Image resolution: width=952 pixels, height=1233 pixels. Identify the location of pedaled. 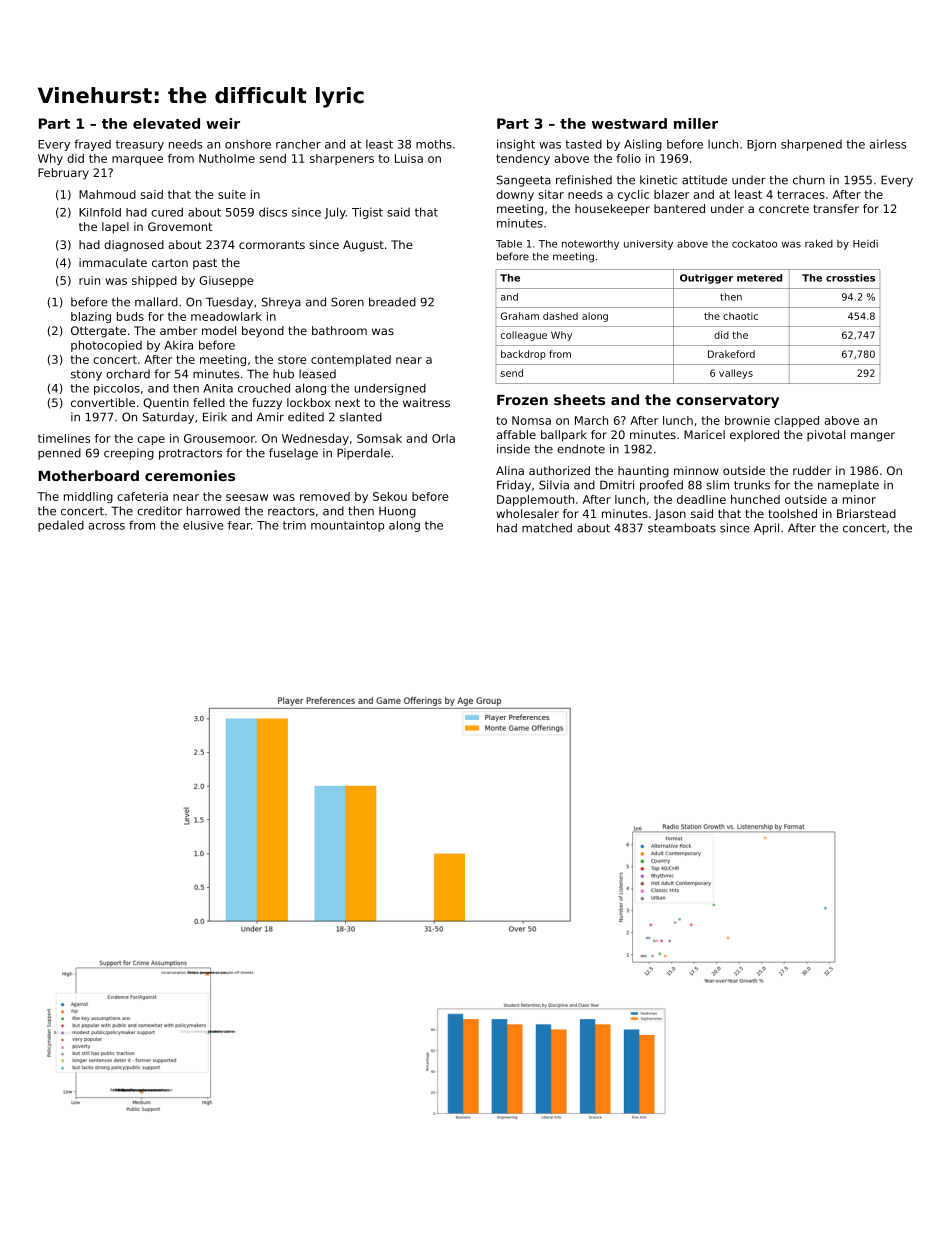
(61, 526).
